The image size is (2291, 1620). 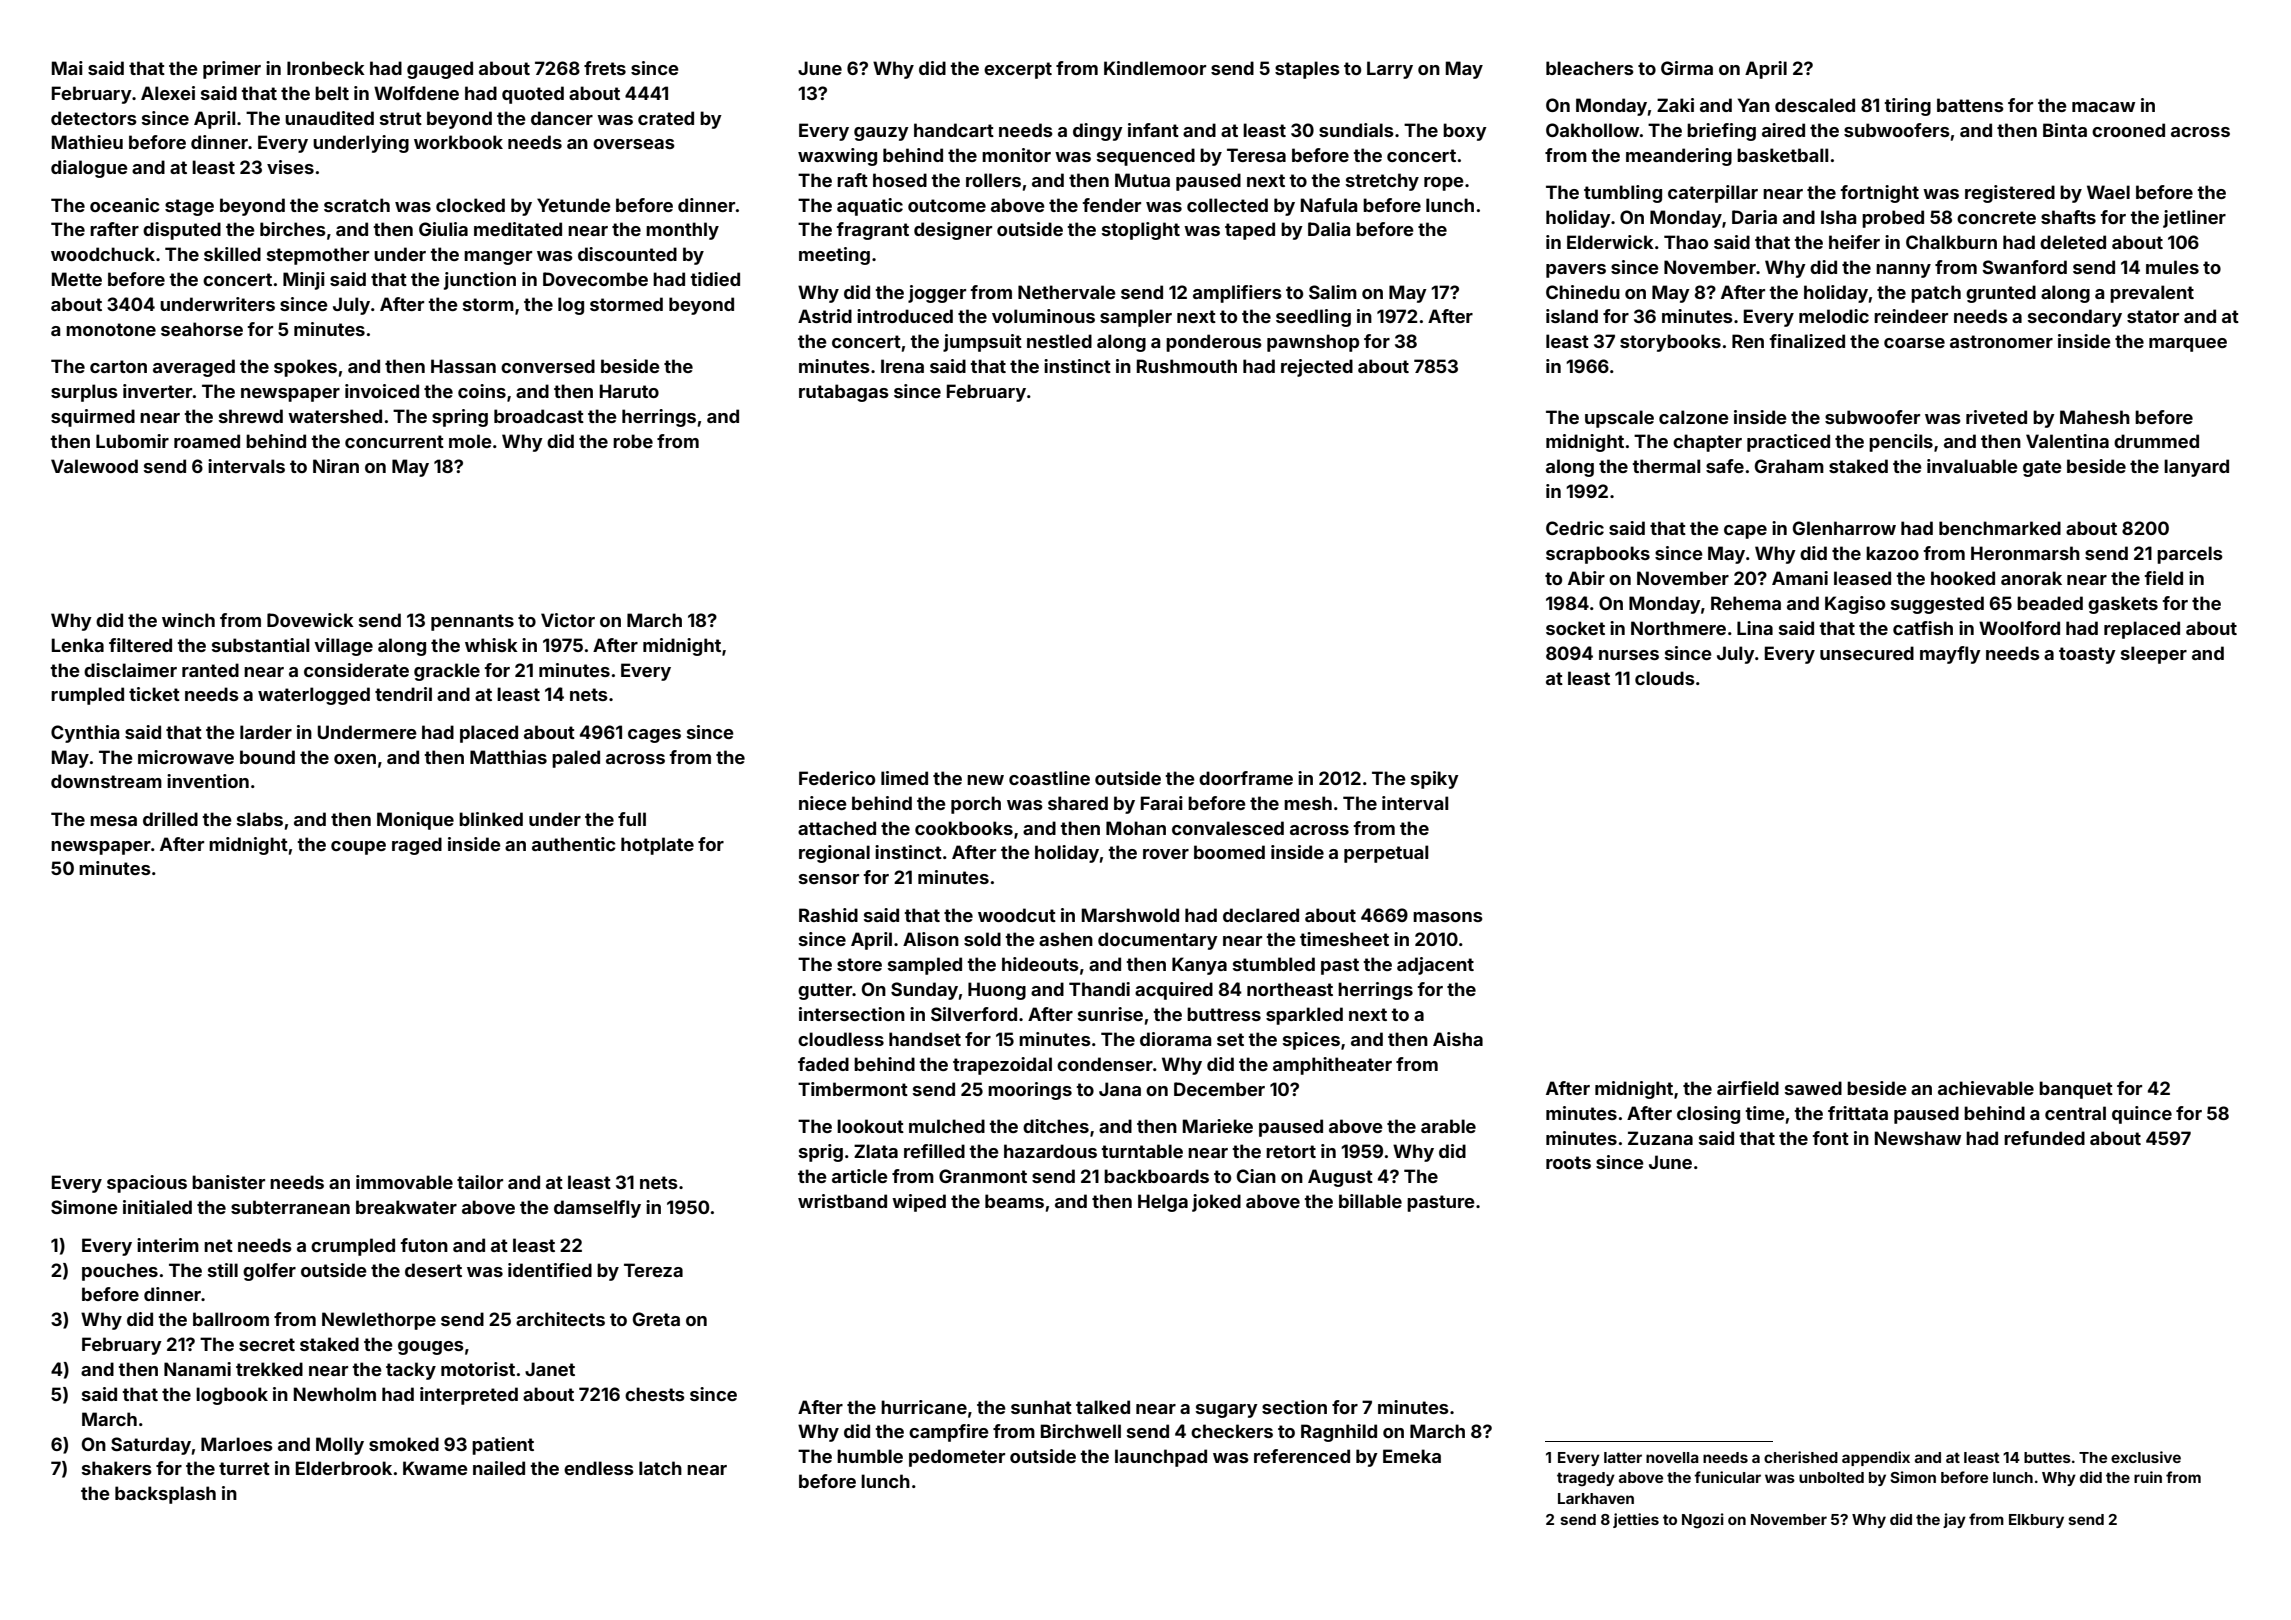 What do you see at coordinates (2154, 655) in the screenshot?
I see `sleeper` at bounding box center [2154, 655].
